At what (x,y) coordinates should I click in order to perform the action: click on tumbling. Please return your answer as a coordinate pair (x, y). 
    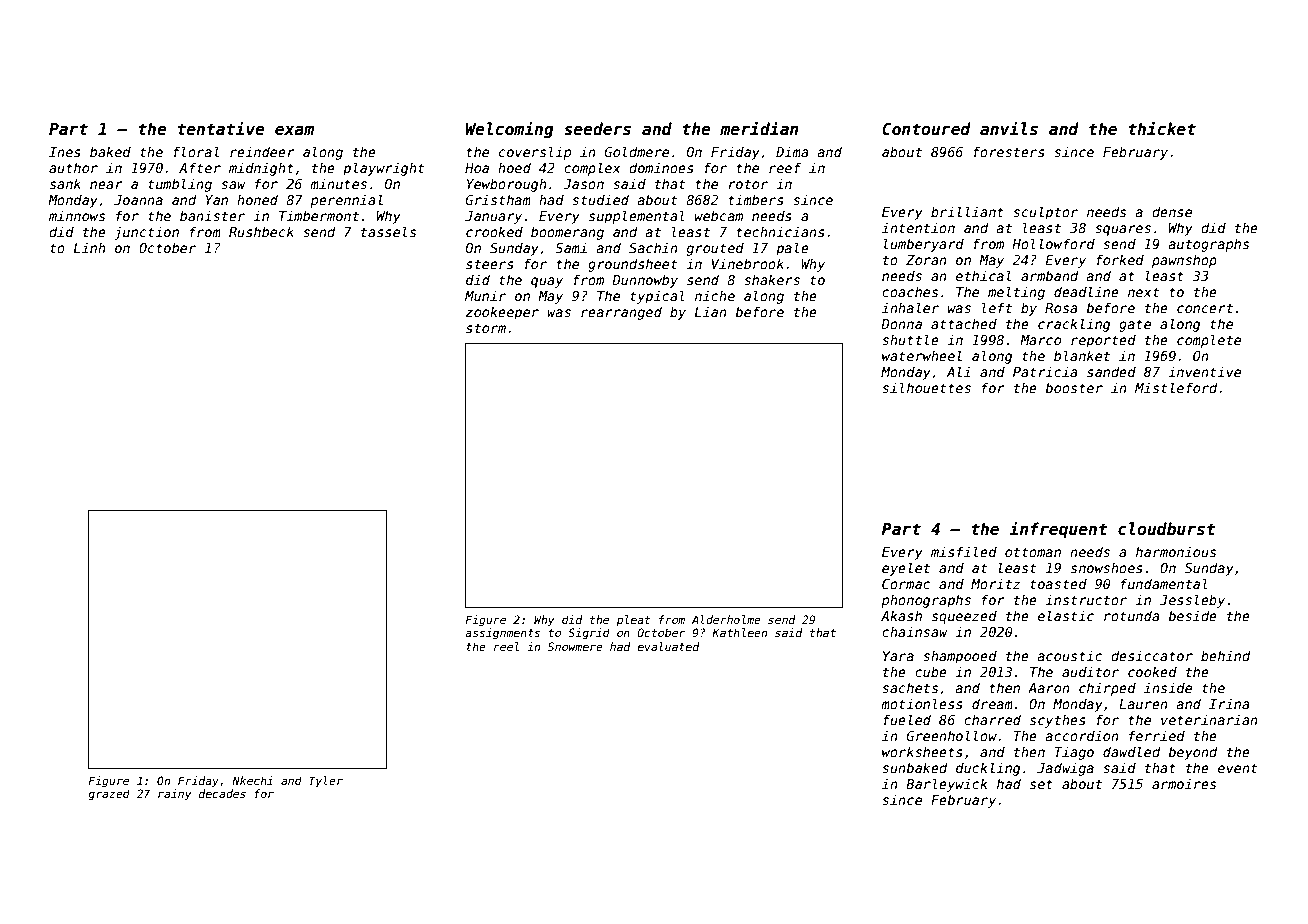
    Looking at the image, I should click on (180, 185).
